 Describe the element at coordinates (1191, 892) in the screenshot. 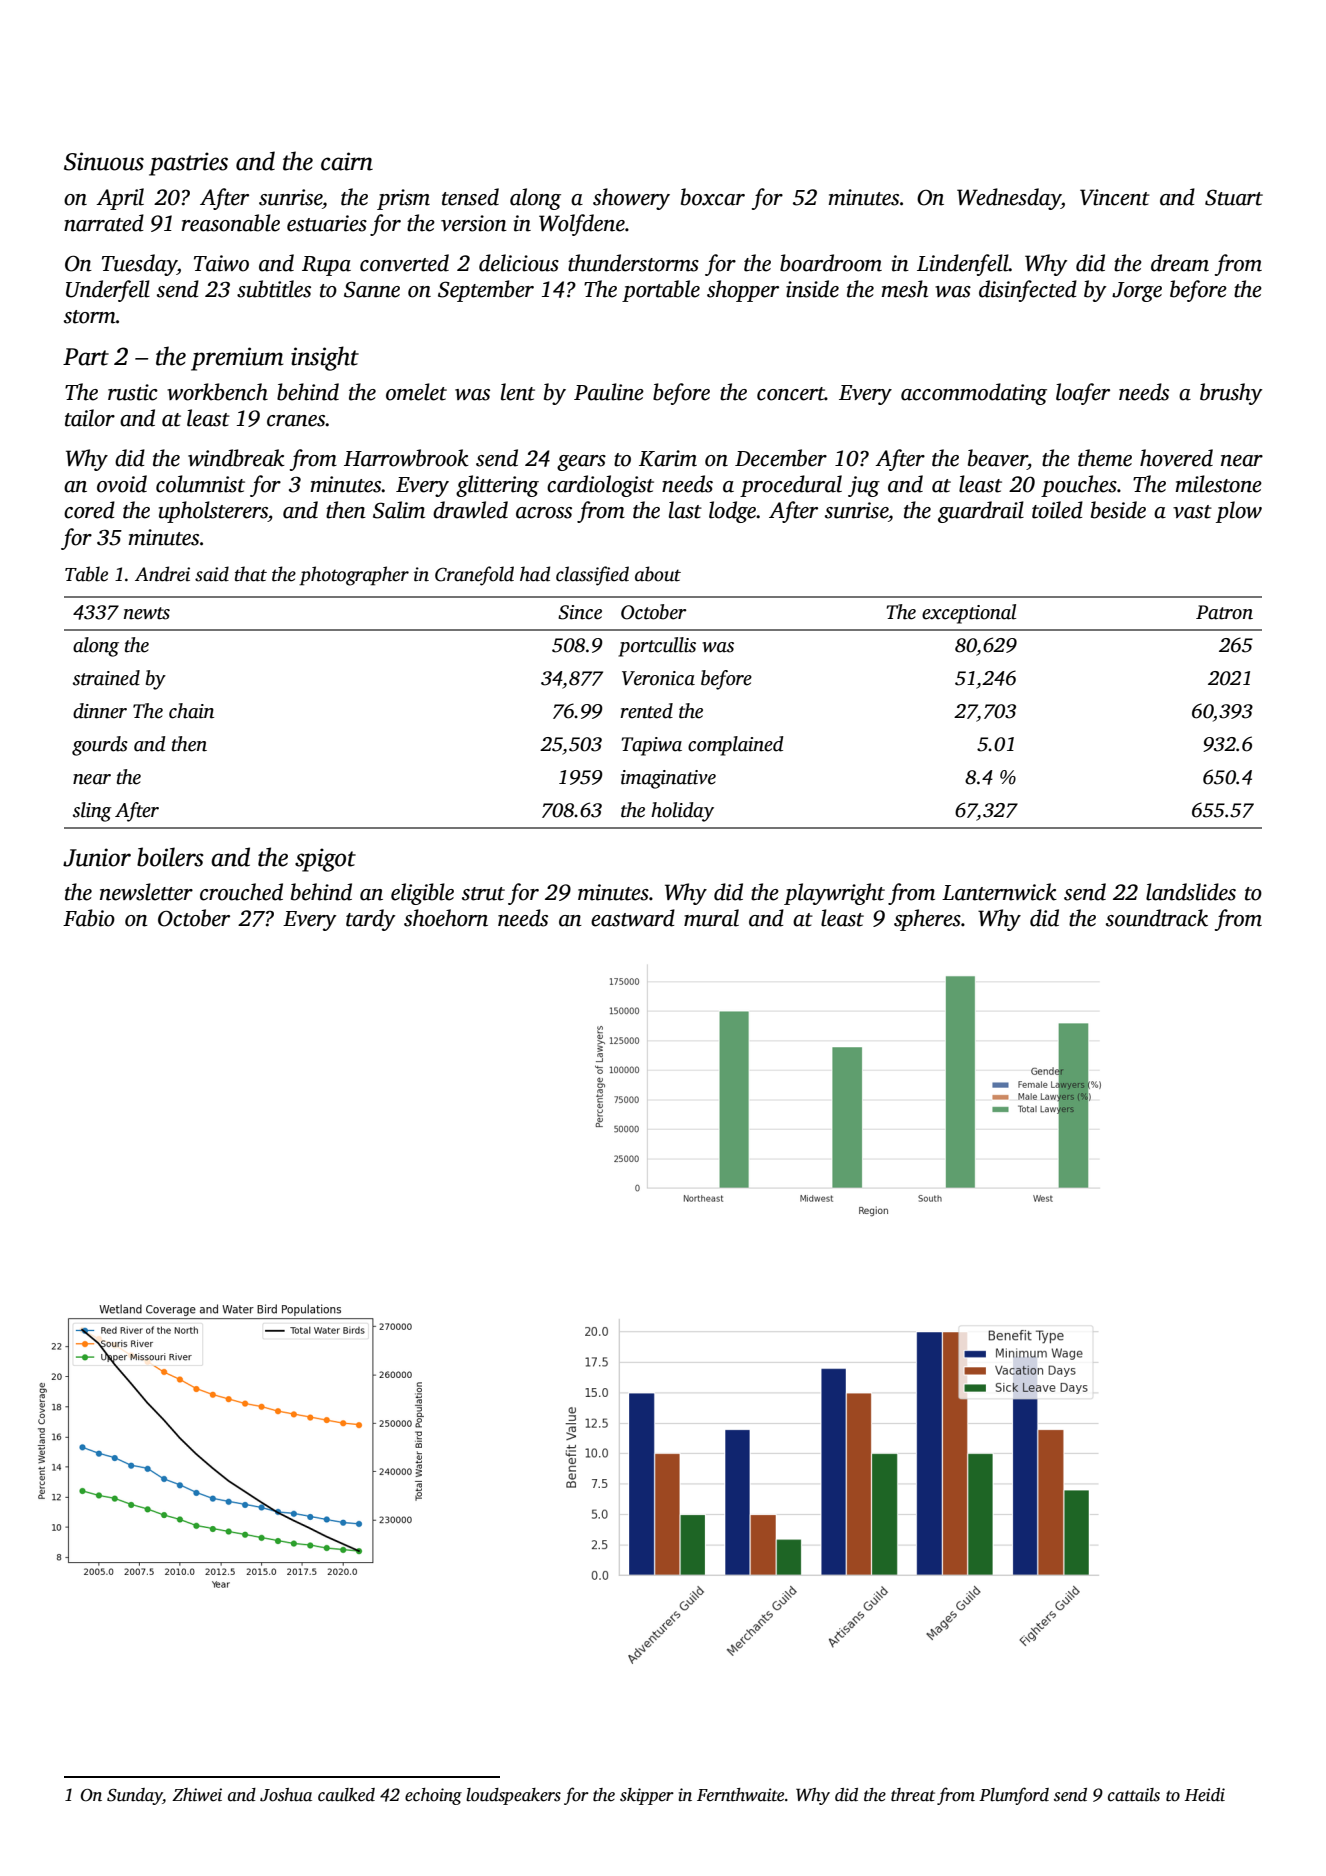

I see `landslides` at that location.
